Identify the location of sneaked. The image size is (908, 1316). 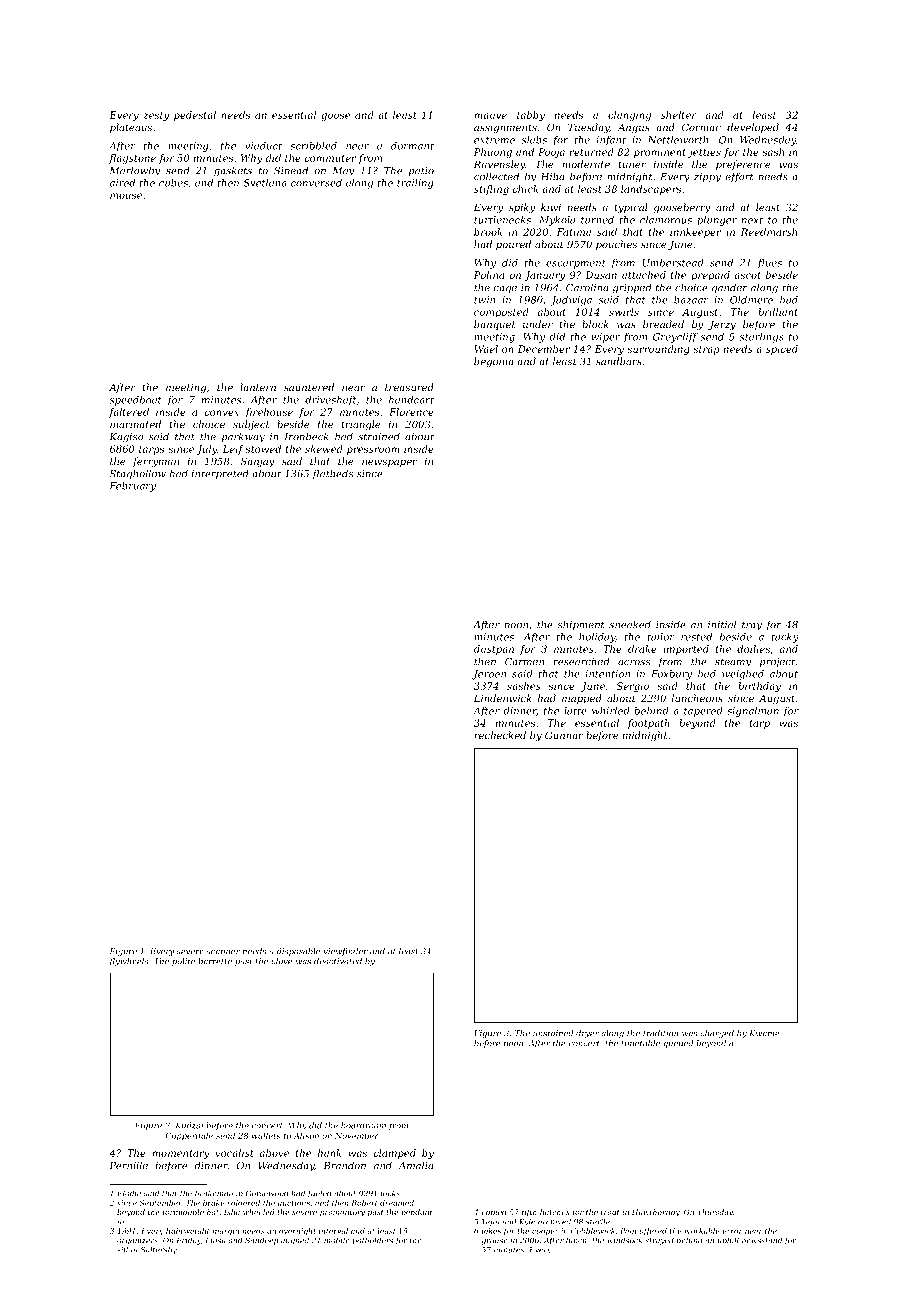
(630, 624).
